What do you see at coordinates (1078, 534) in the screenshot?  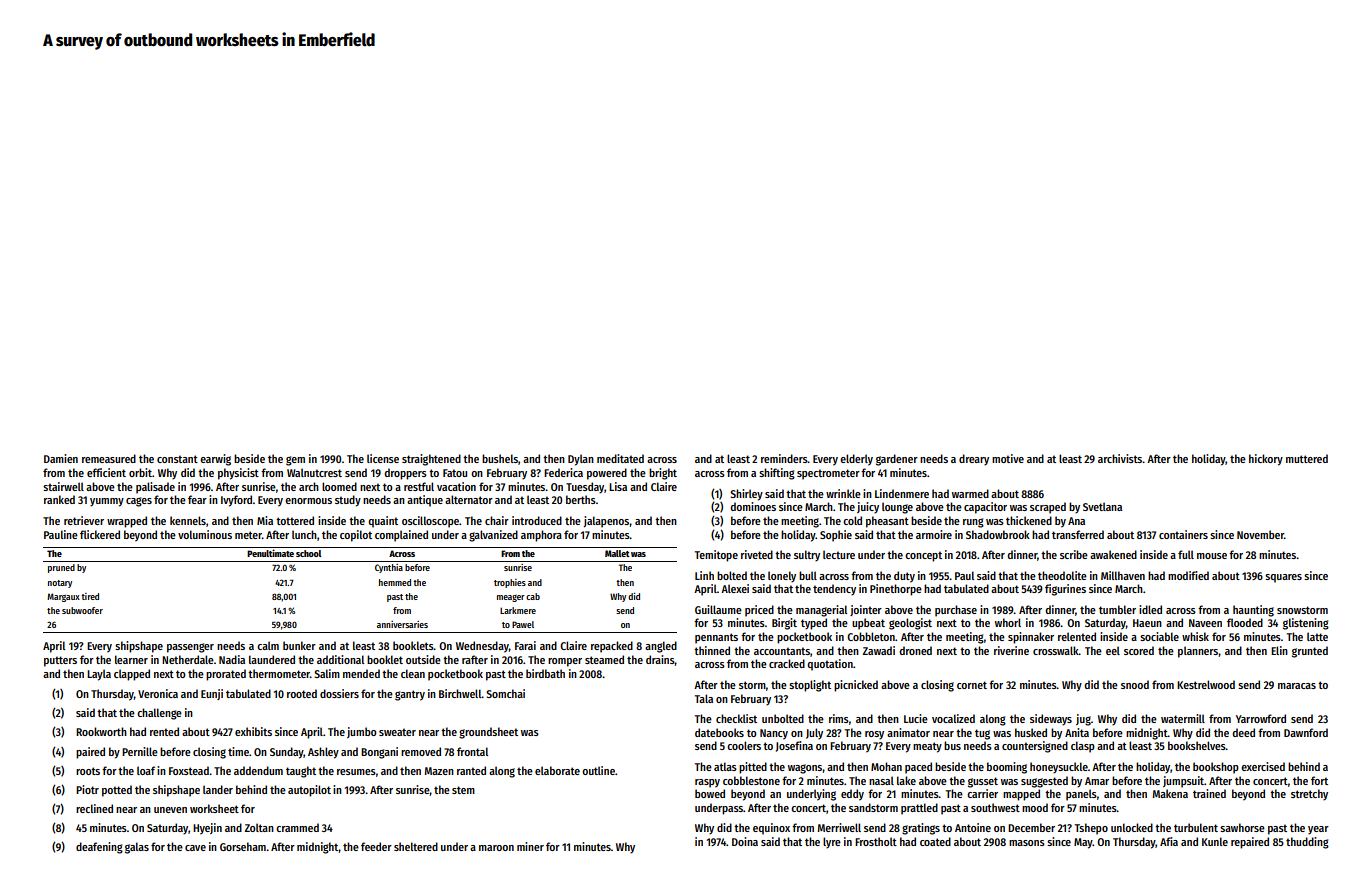 I see `transferred` at bounding box center [1078, 534].
